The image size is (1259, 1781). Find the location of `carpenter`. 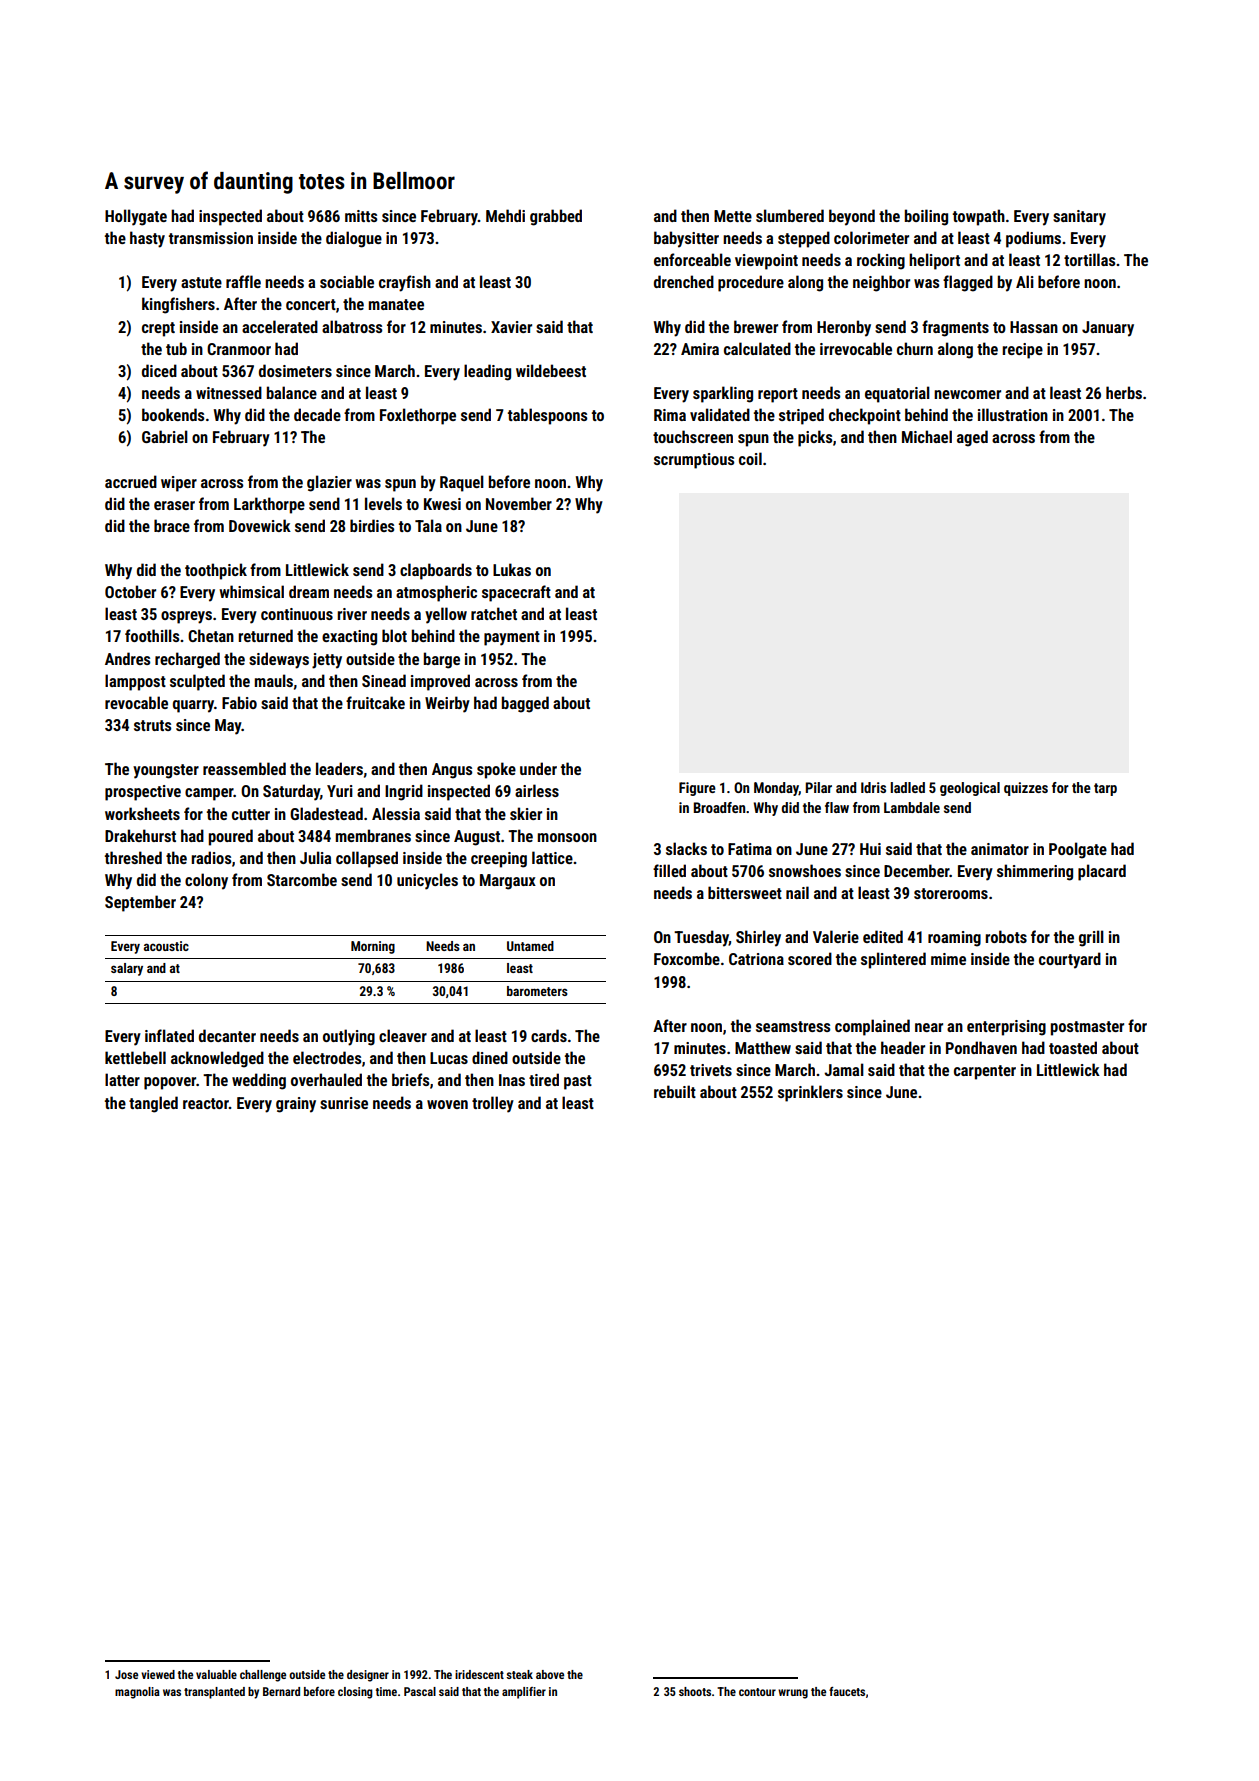

carpenter is located at coordinates (985, 1072).
